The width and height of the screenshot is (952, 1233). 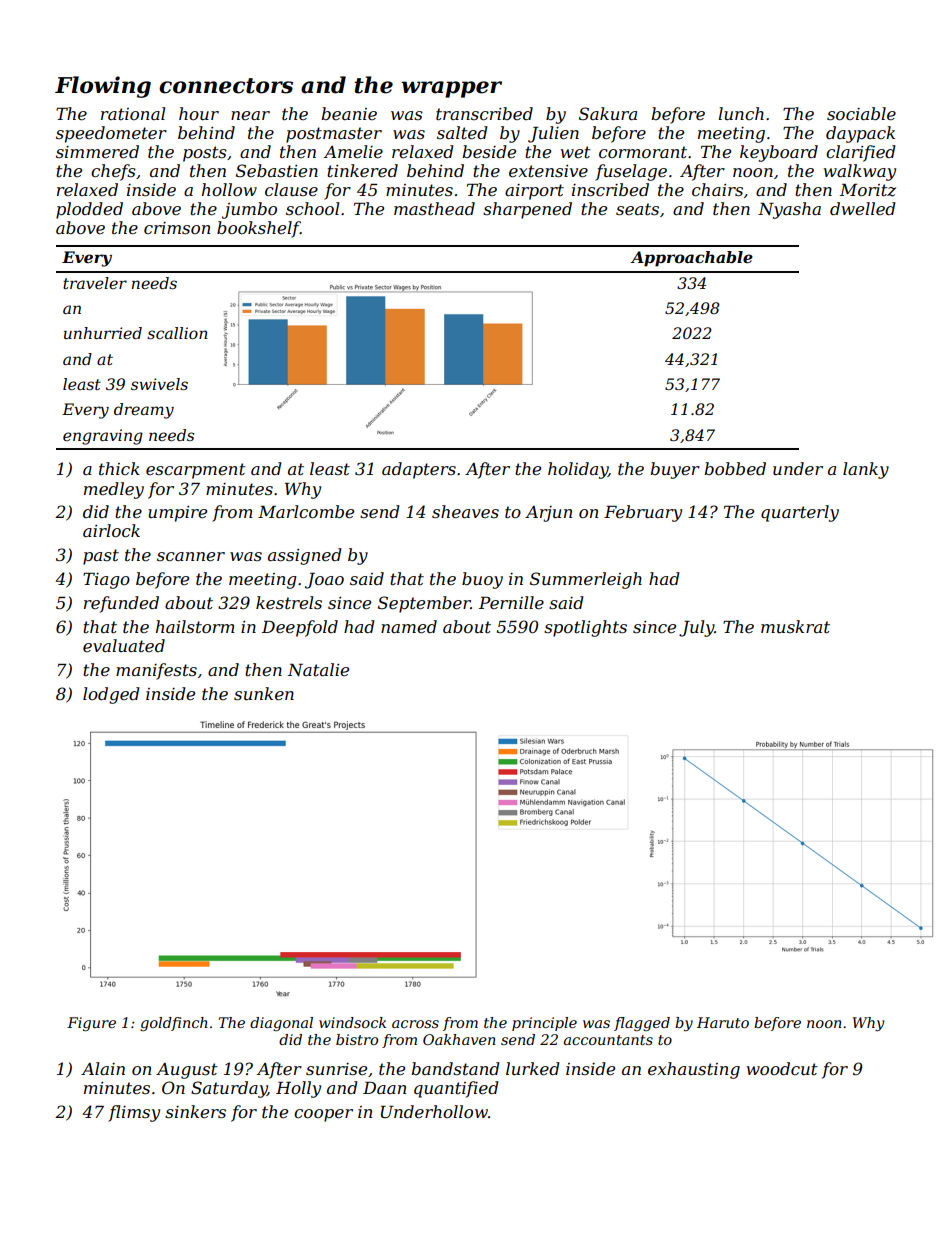 I want to click on adapters, so click(x=419, y=470).
